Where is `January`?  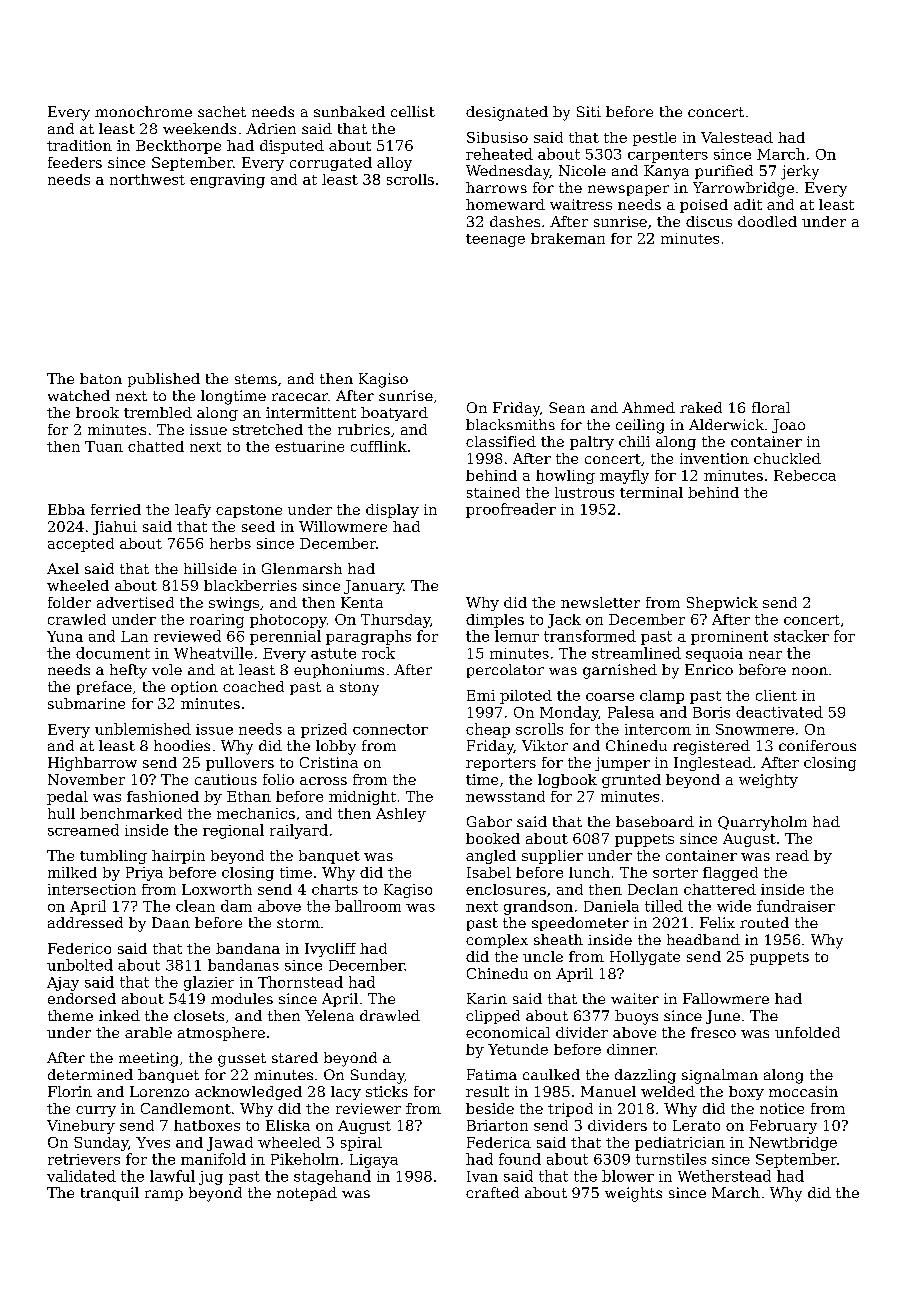
January is located at coordinates (373, 587).
